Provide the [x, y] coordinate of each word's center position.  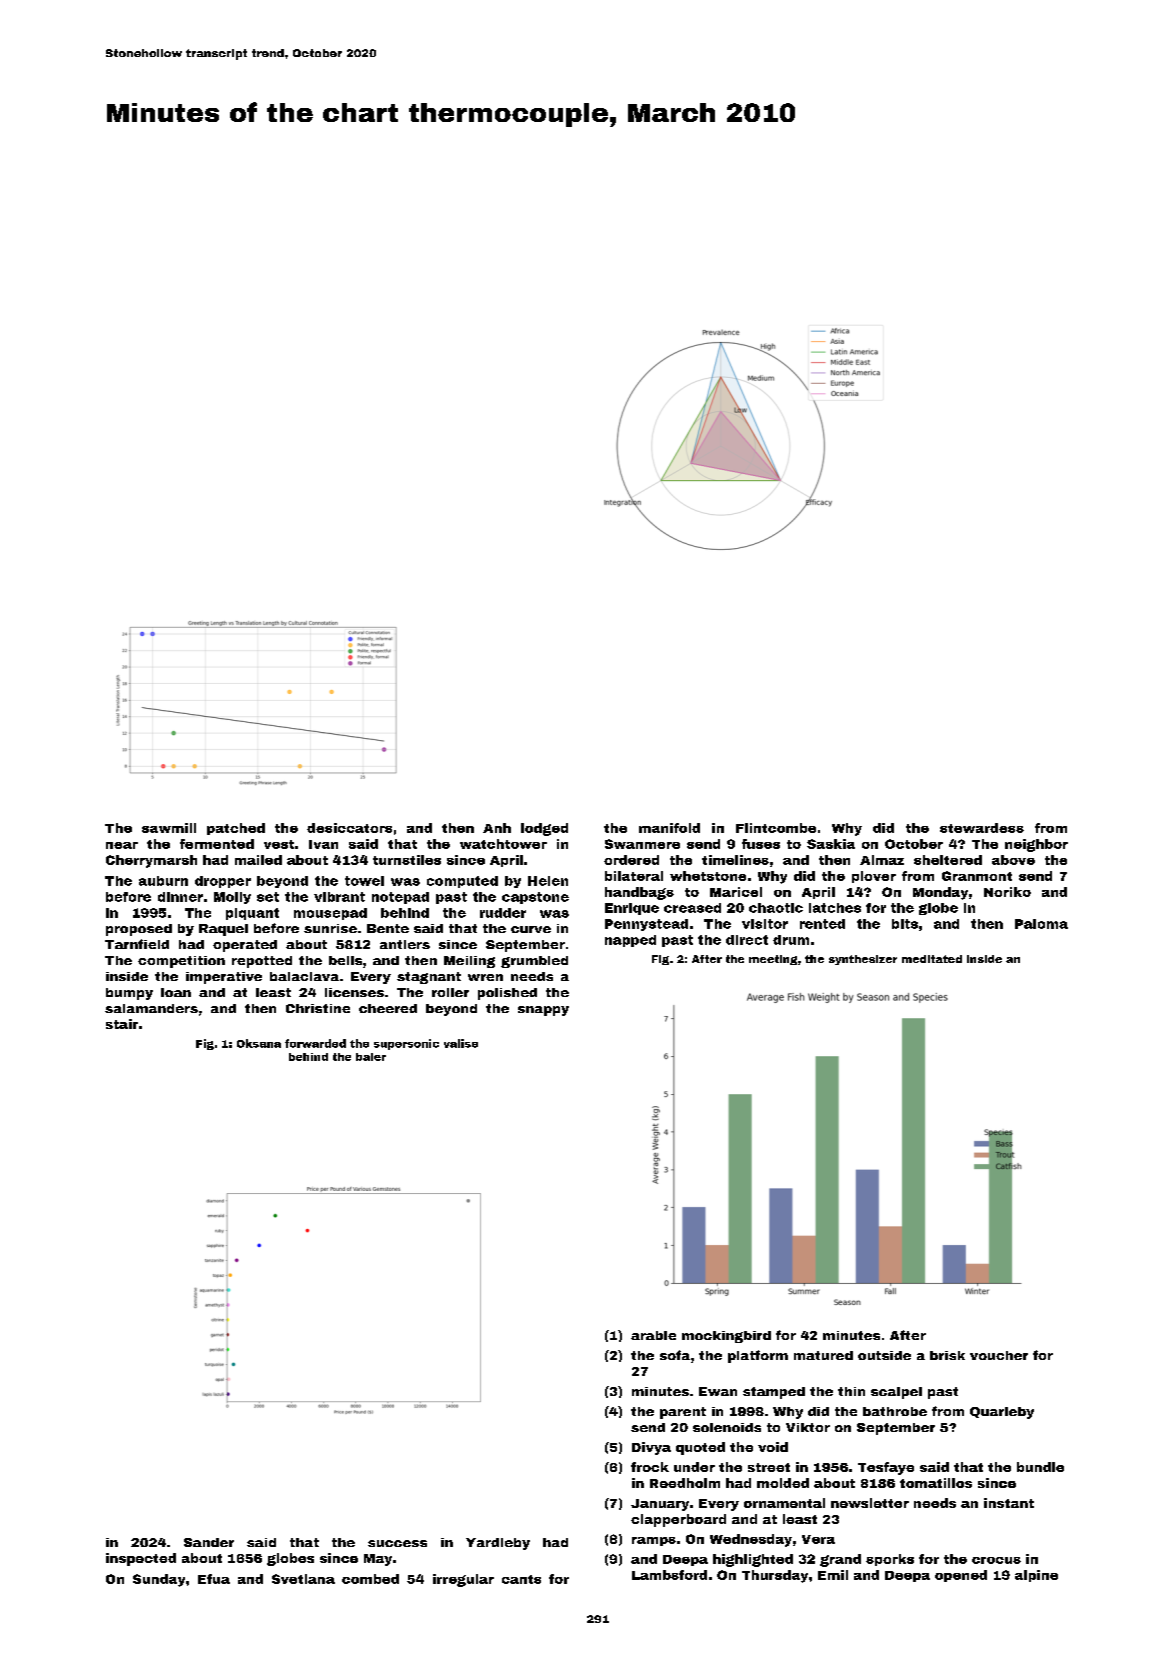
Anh [497, 828]
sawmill [169, 828]
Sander [209, 1542]
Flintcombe [776, 828]
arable [653, 1335]
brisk [947, 1355]
